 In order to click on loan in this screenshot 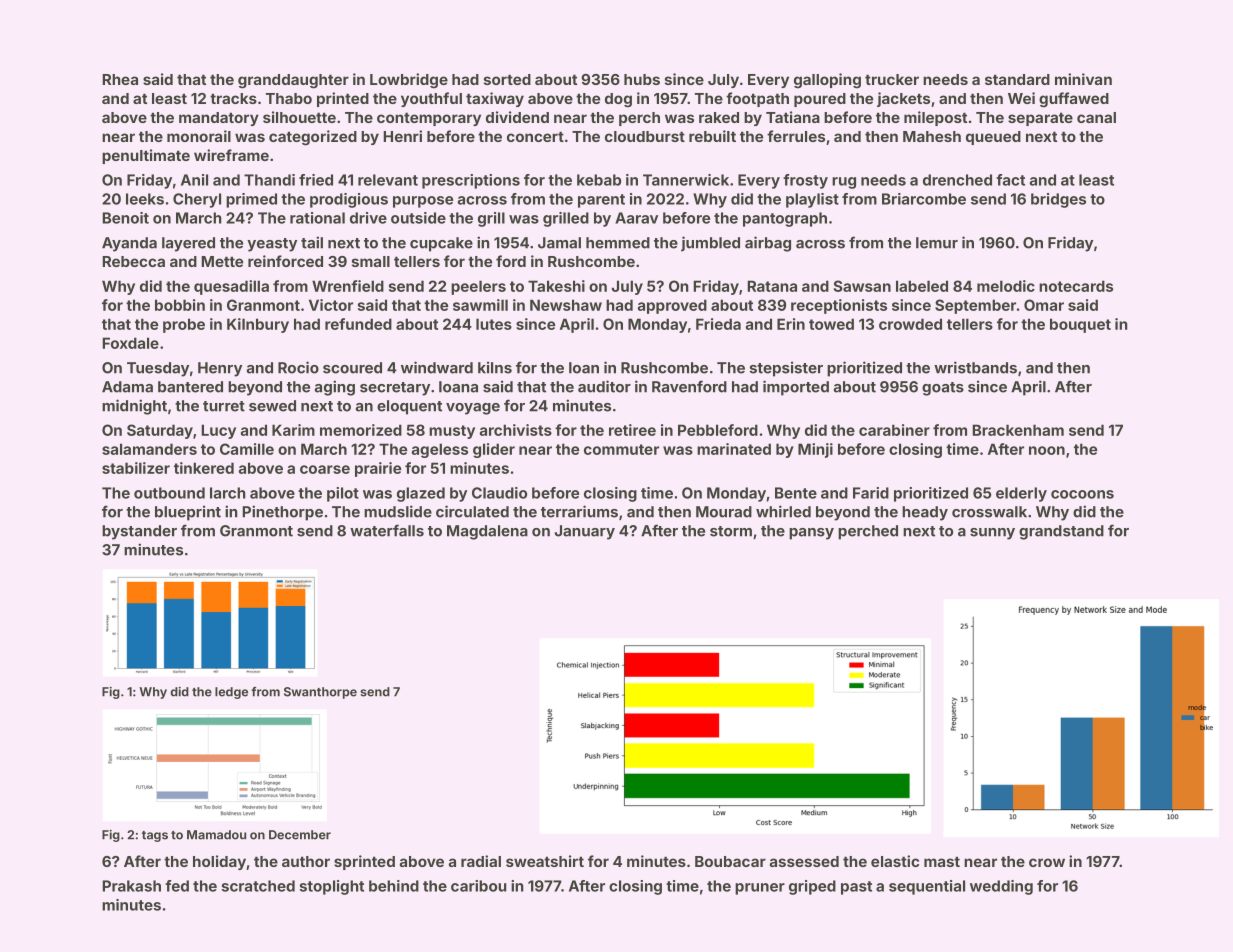, I will do `click(584, 368)`.
